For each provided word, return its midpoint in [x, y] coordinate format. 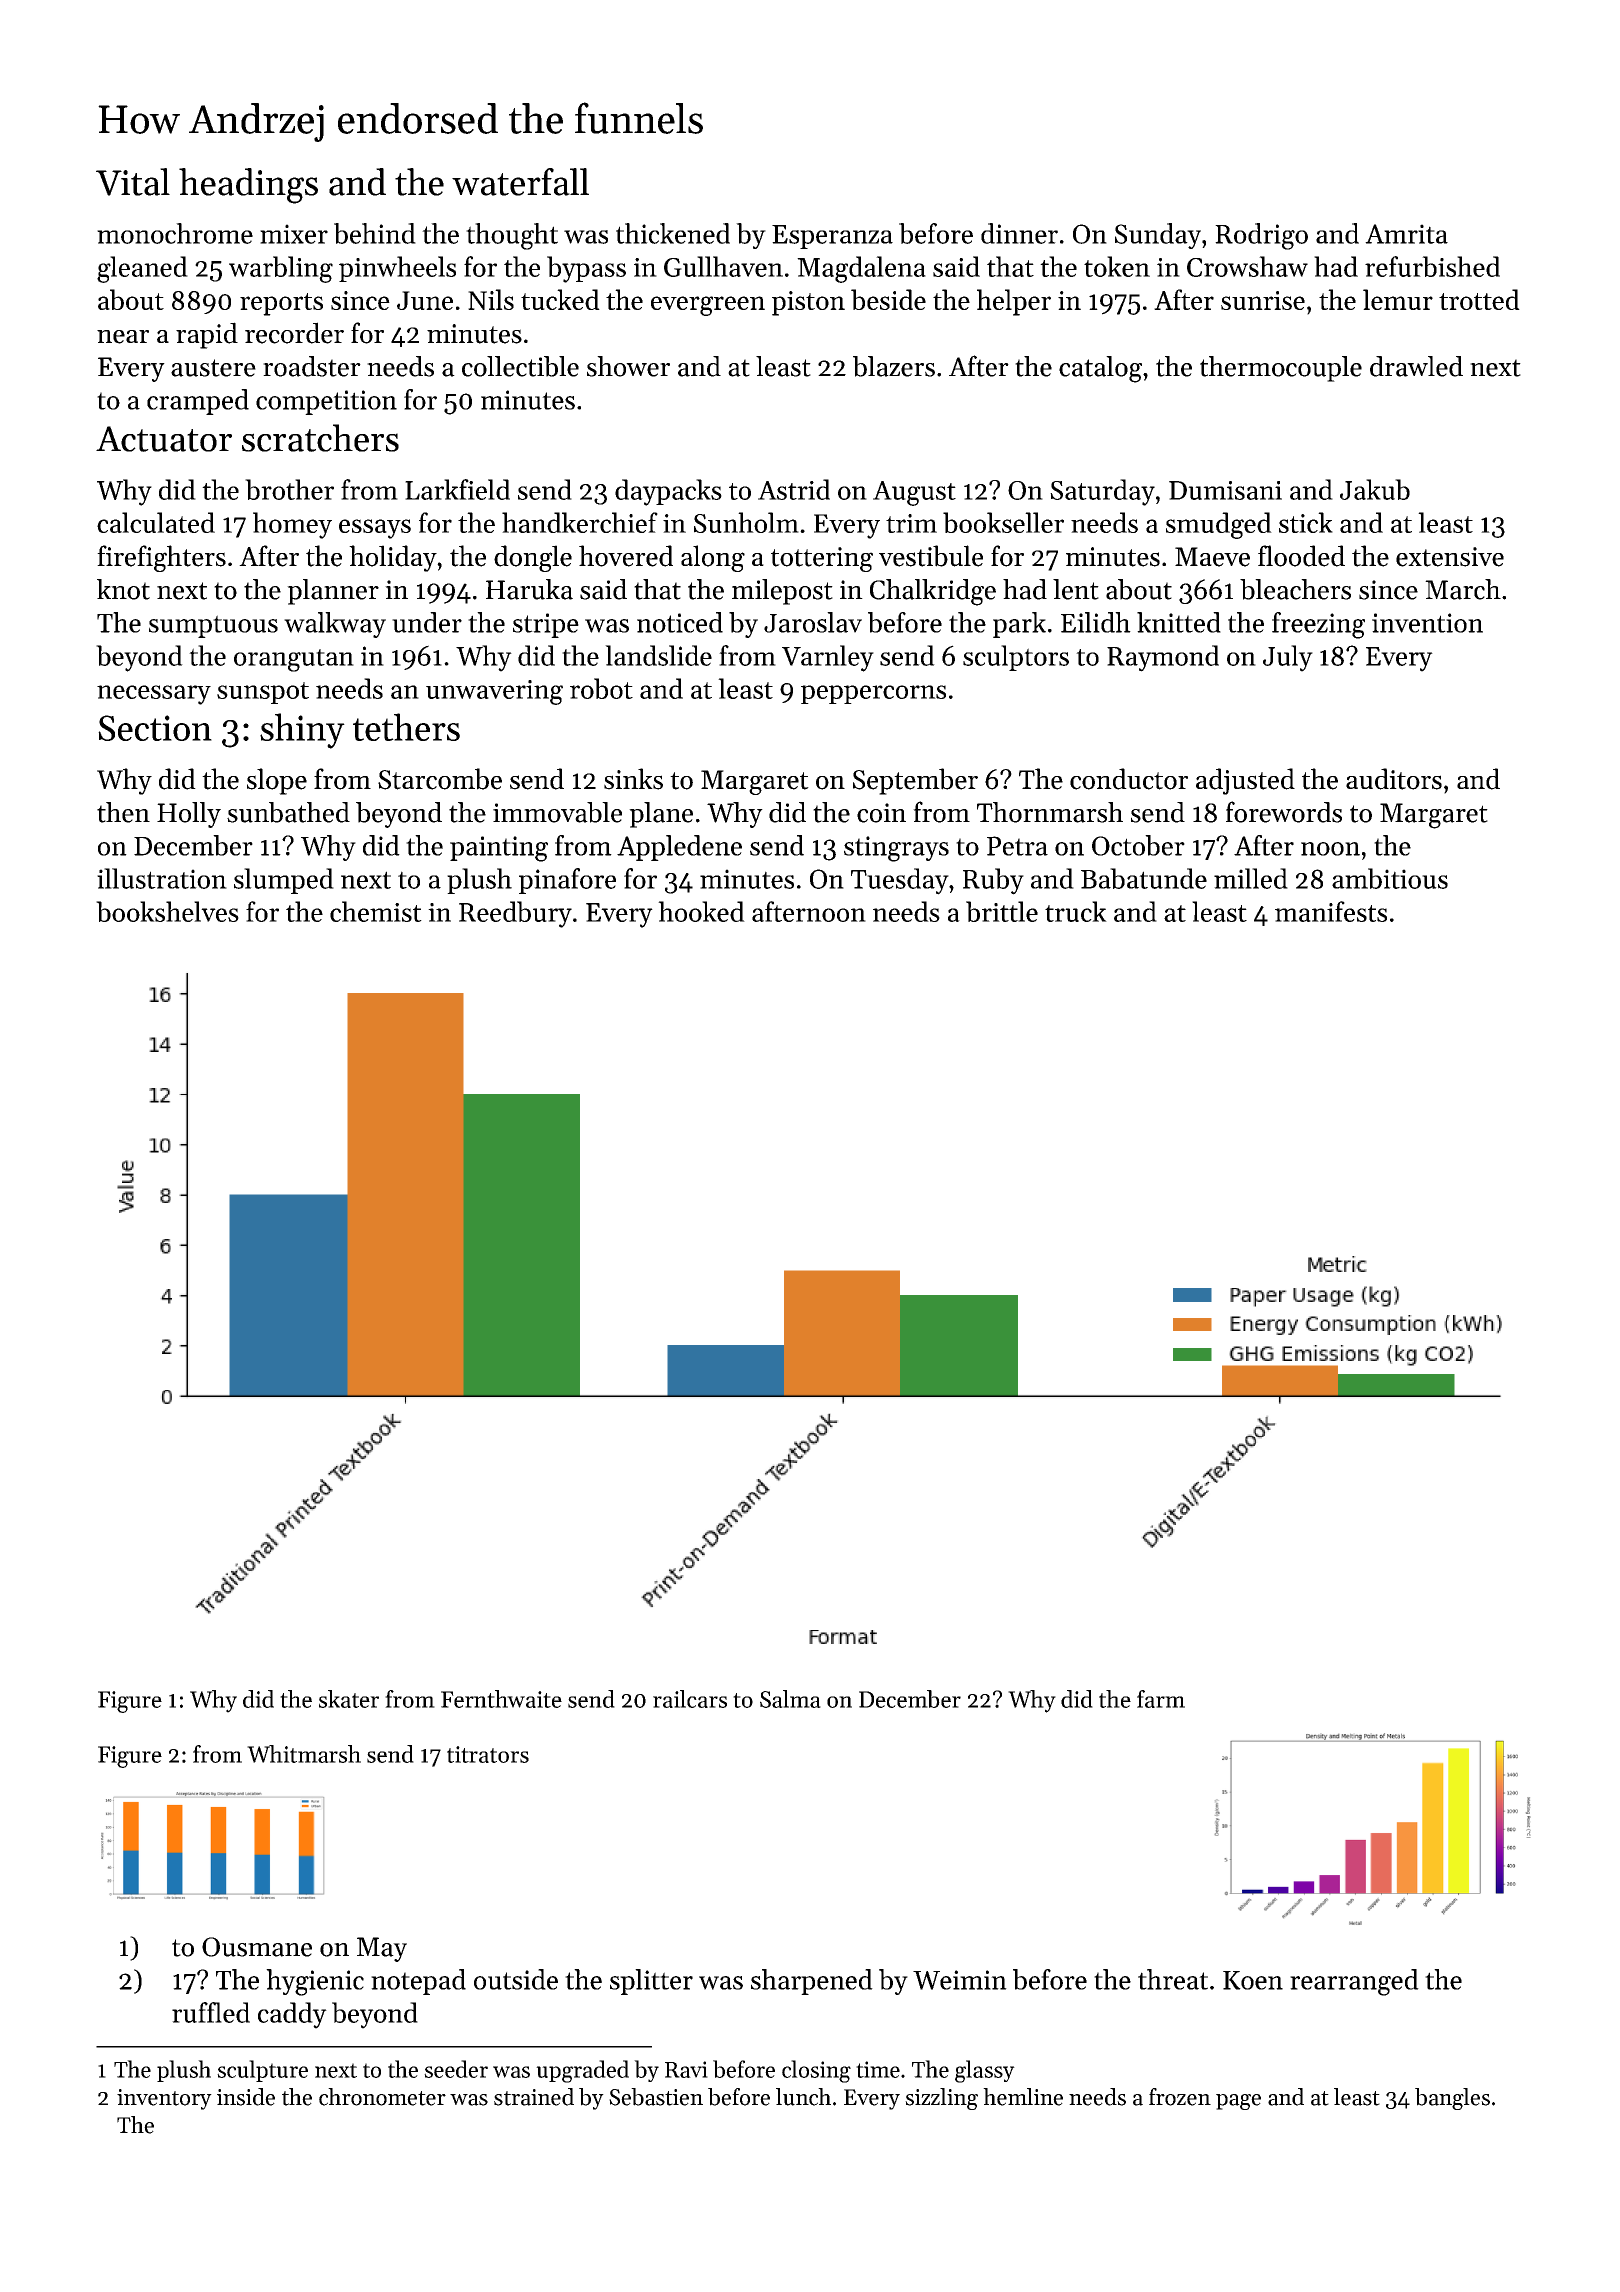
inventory [164, 2099]
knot [123, 589]
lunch [803, 2097]
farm [1161, 1699]
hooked [701, 911]
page [1238, 2102]
